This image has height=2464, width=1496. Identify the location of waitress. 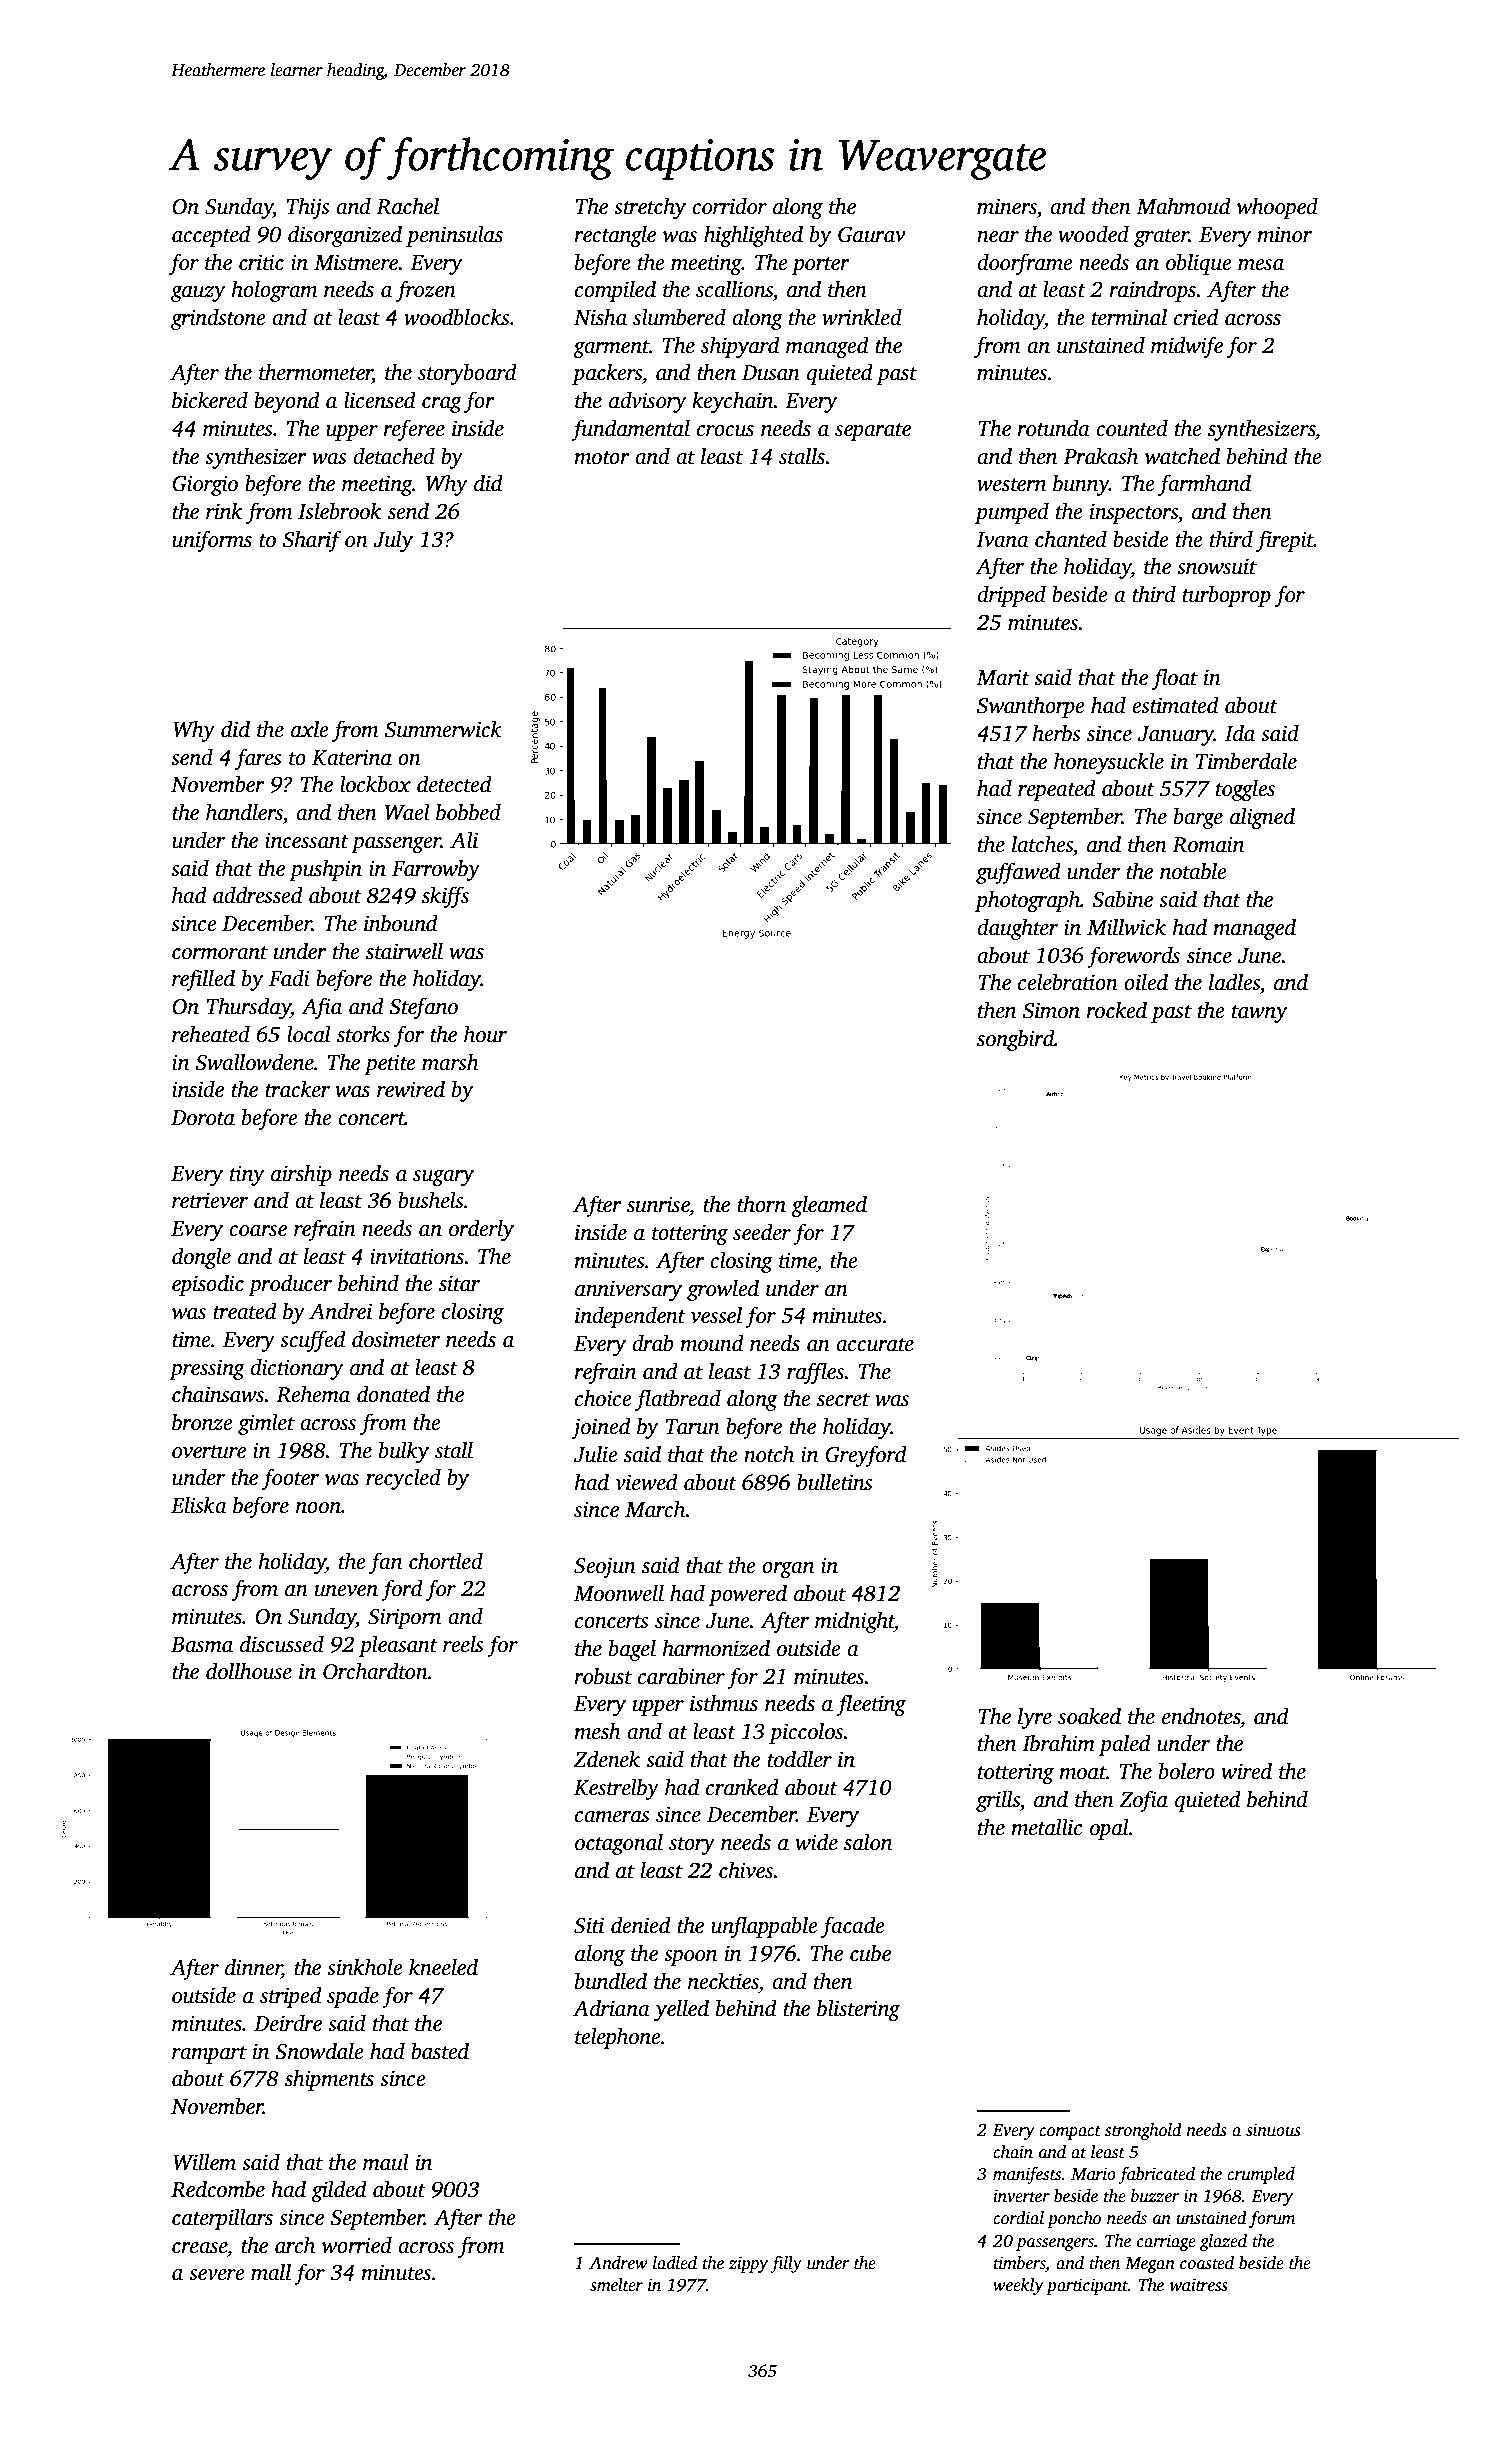
(1199, 2285).
